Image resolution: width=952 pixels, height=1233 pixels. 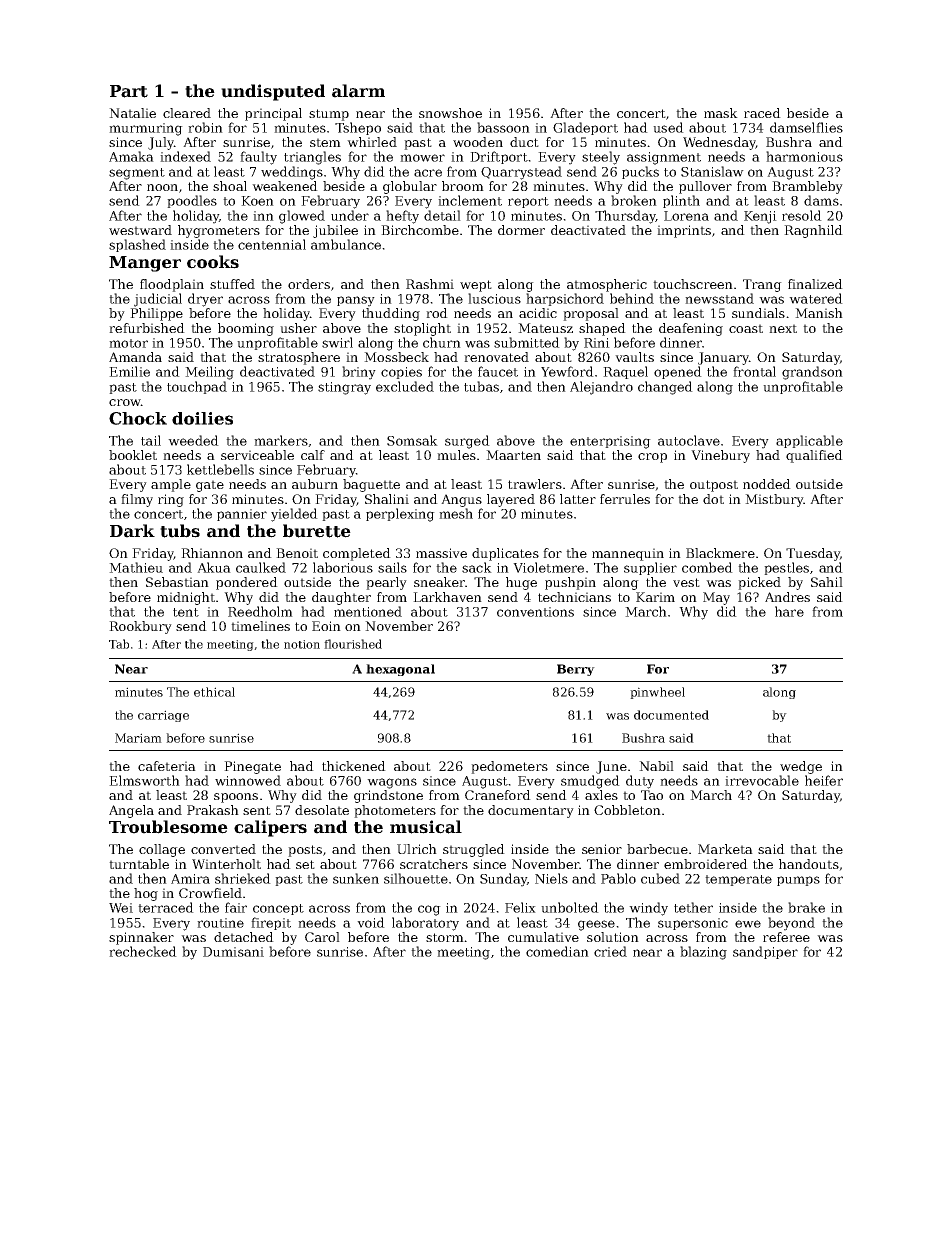 What do you see at coordinates (509, 767) in the screenshot?
I see `pedometers` at bounding box center [509, 767].
